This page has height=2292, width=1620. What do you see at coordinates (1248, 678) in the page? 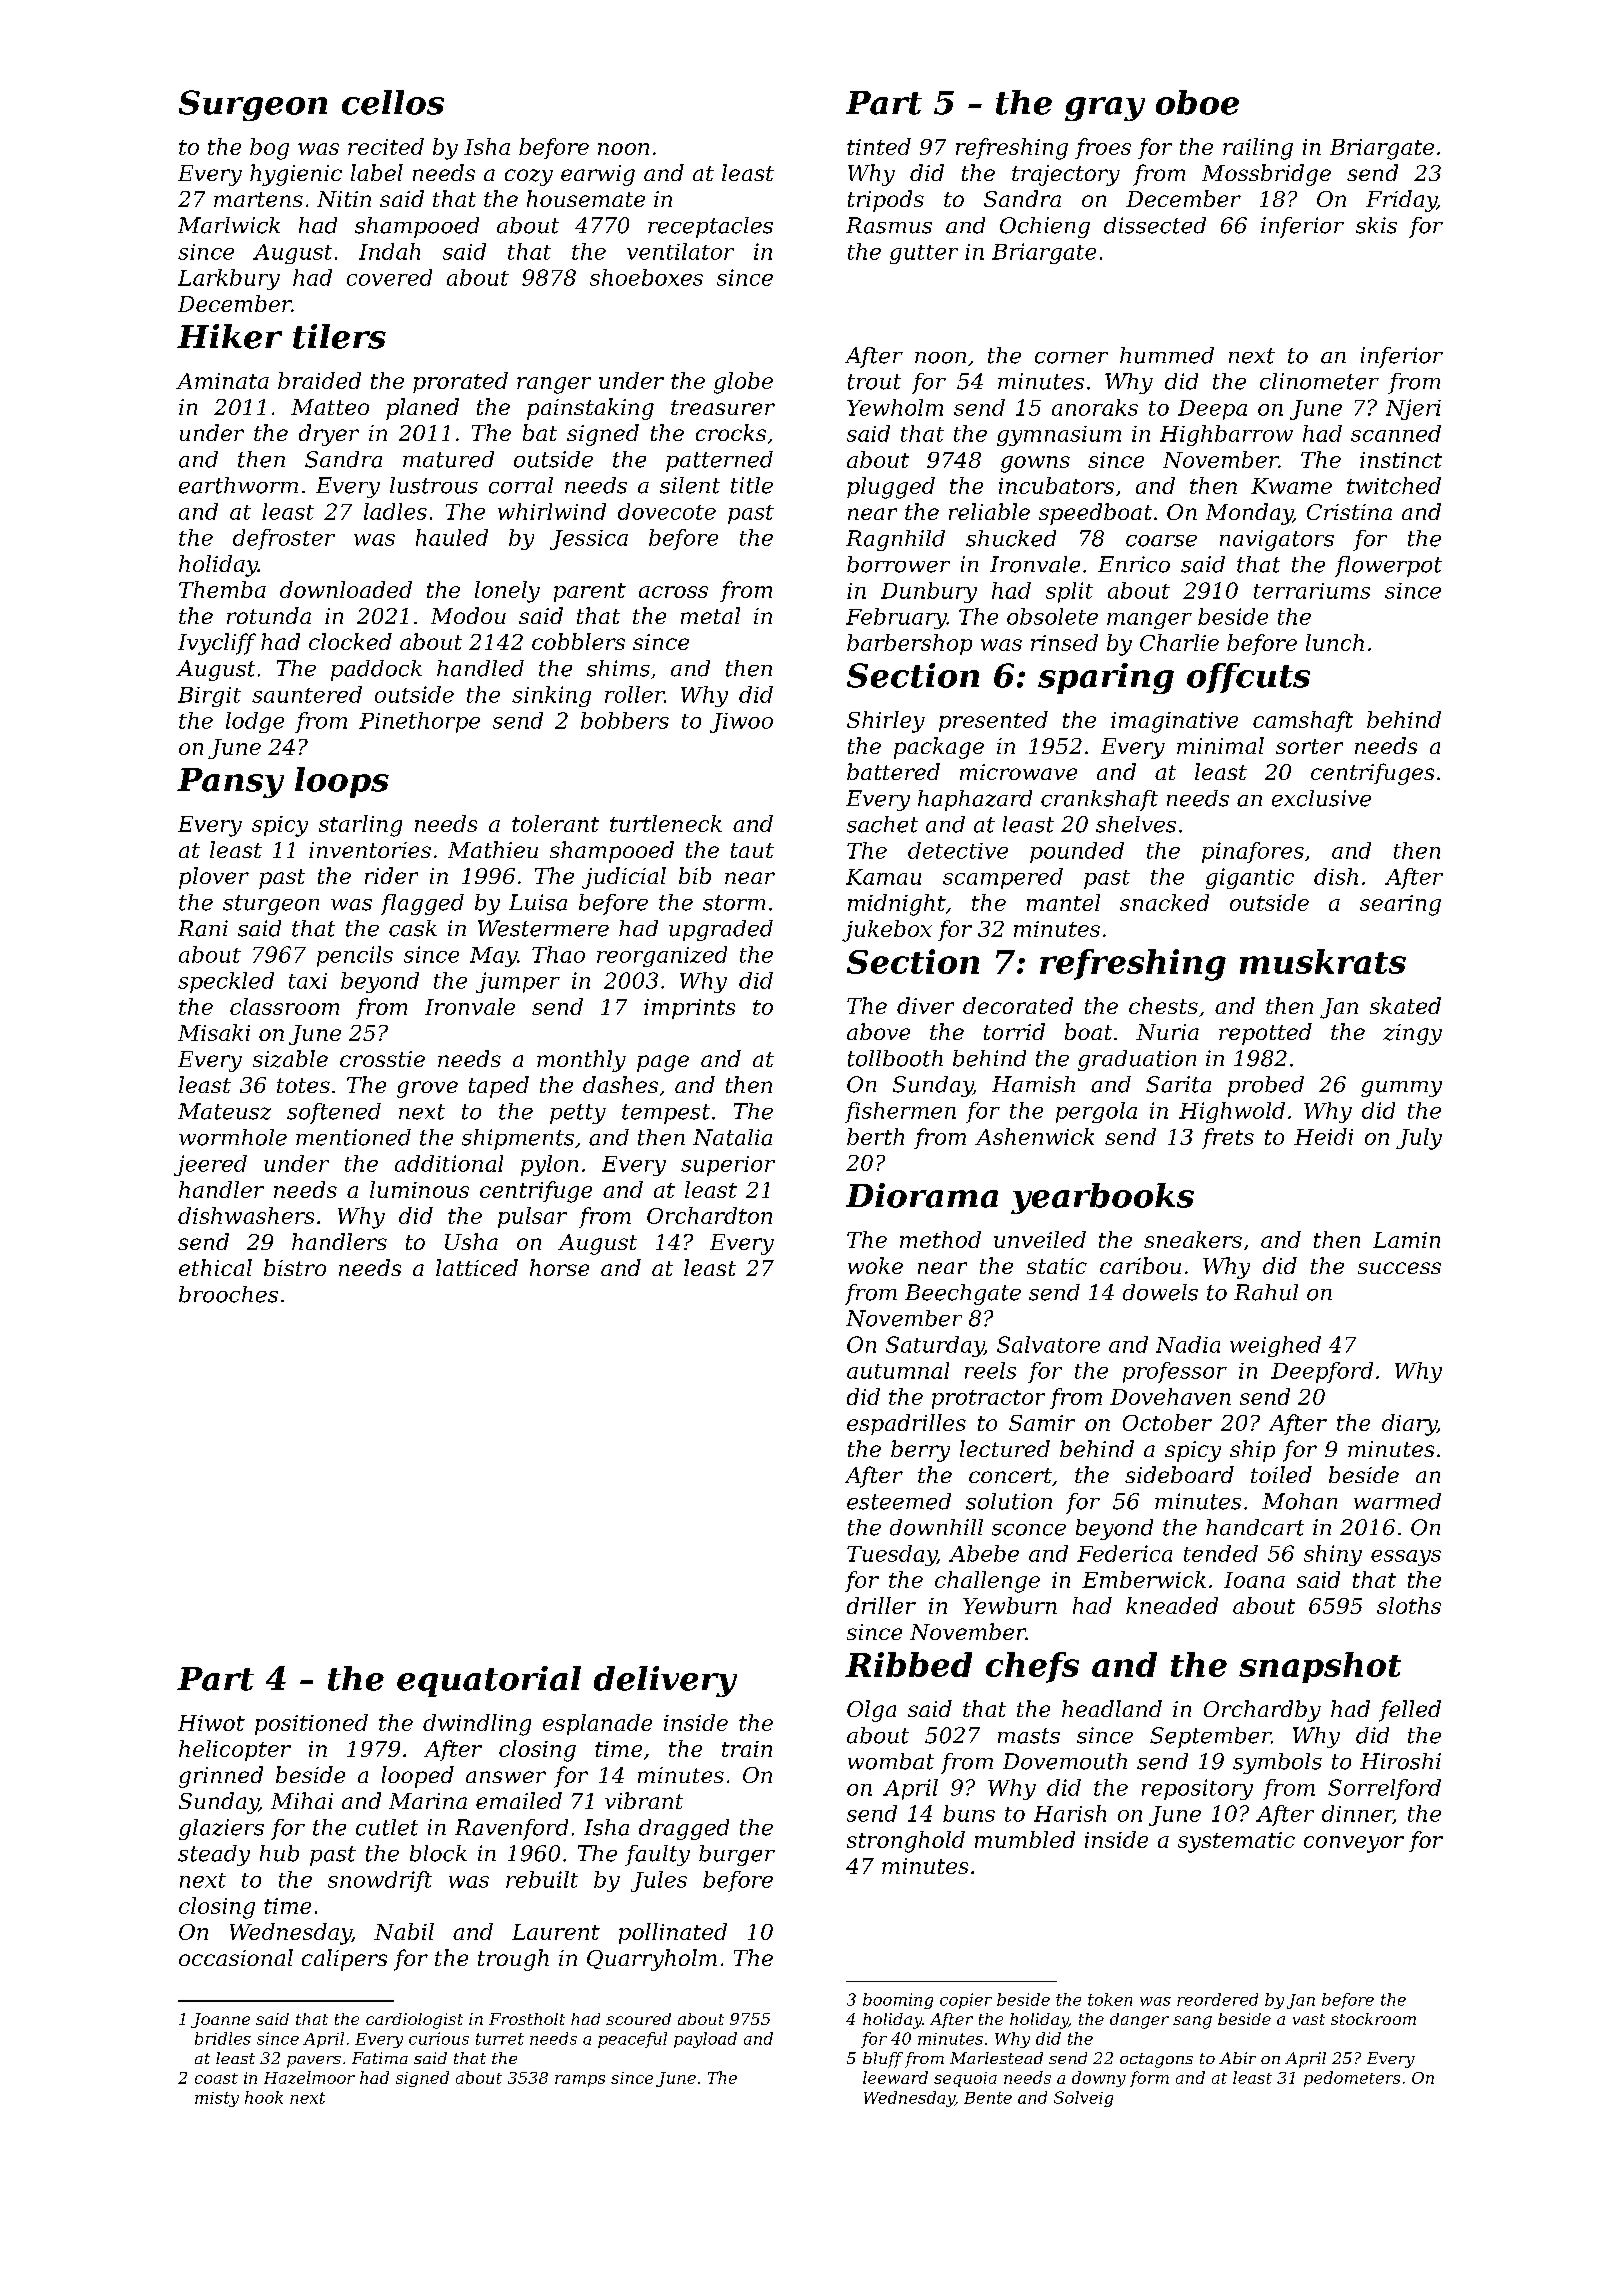
I see `offcuts` at bounding box center [1248, 678].
